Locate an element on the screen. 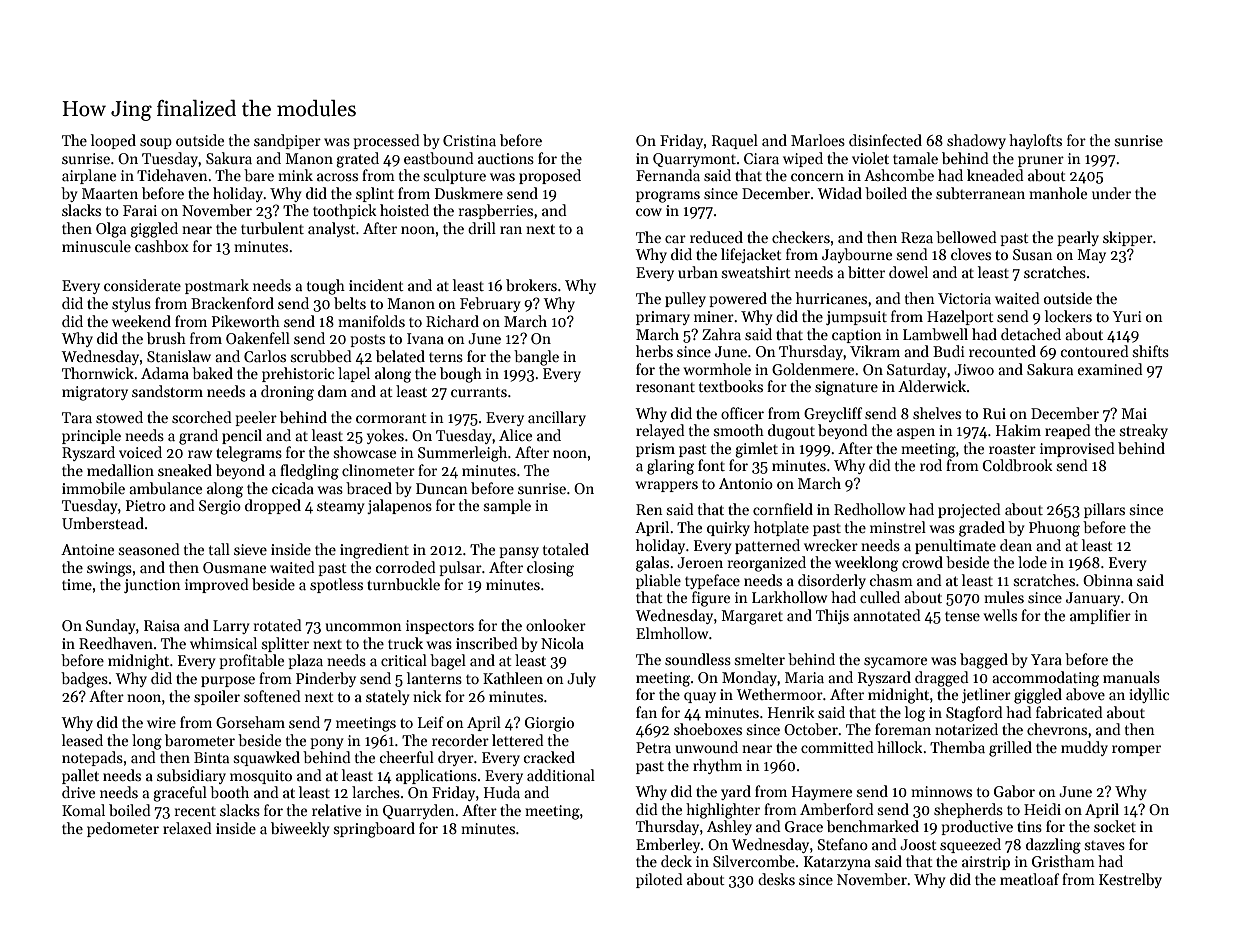  jumpsuit is located at coordinates (856, 318).
